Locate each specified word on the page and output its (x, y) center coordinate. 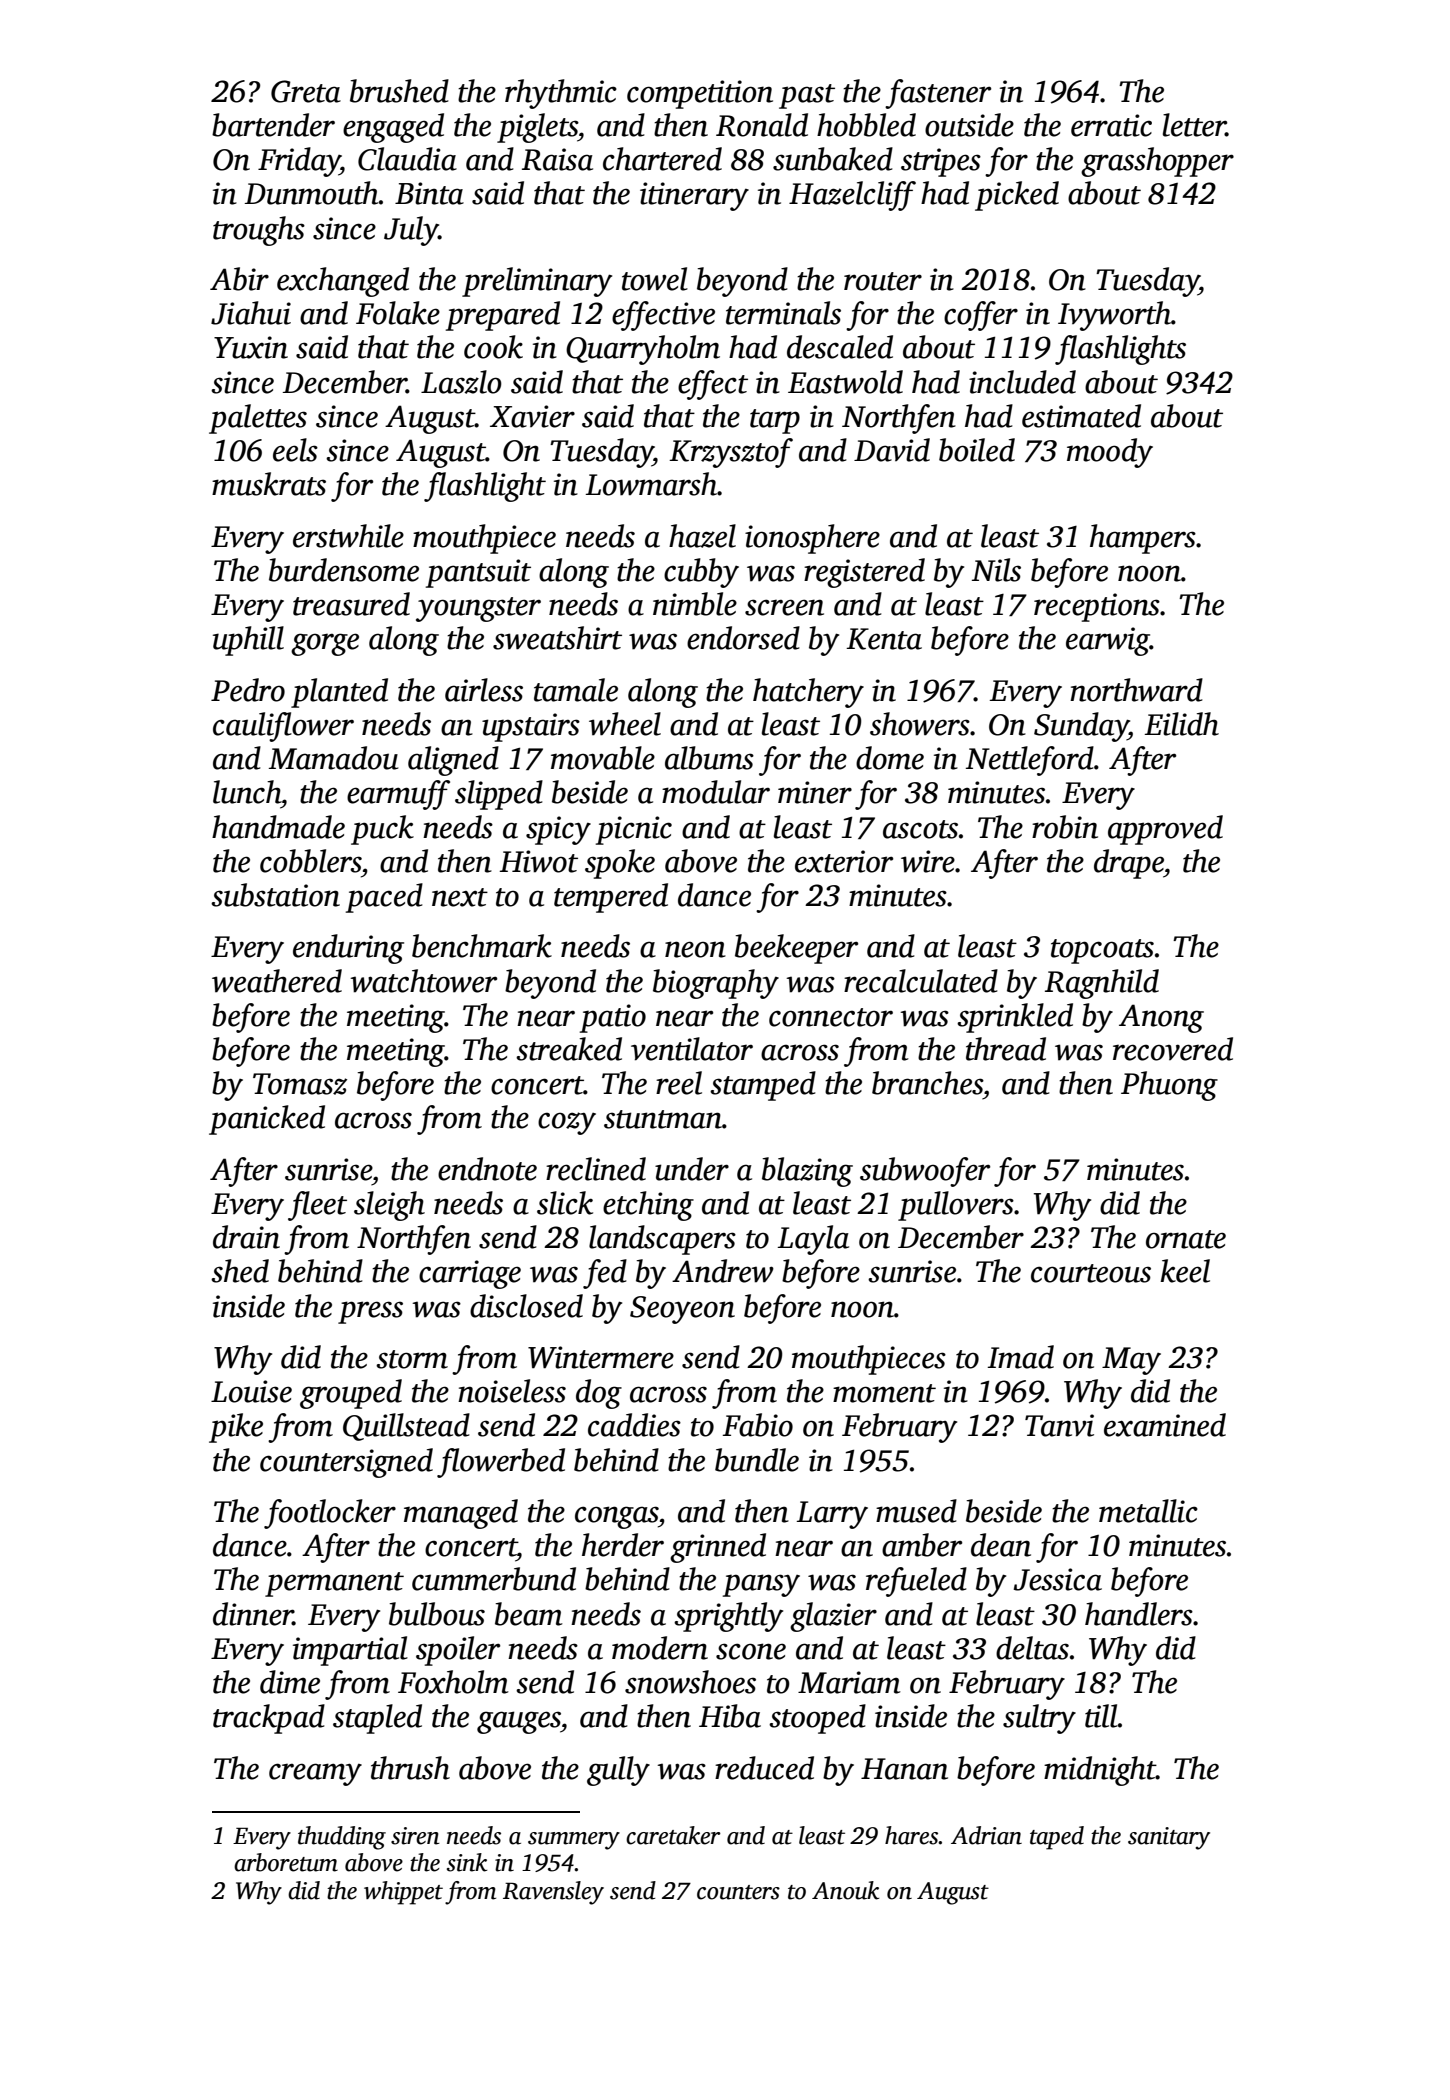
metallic (1148, 1511)
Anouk (845, 1890)
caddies (634, 1425)
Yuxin (251, 347)
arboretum (286, 1862)
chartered (662, 159)
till (1101, 1716)
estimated (1081, 416)
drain (246, 1237)
